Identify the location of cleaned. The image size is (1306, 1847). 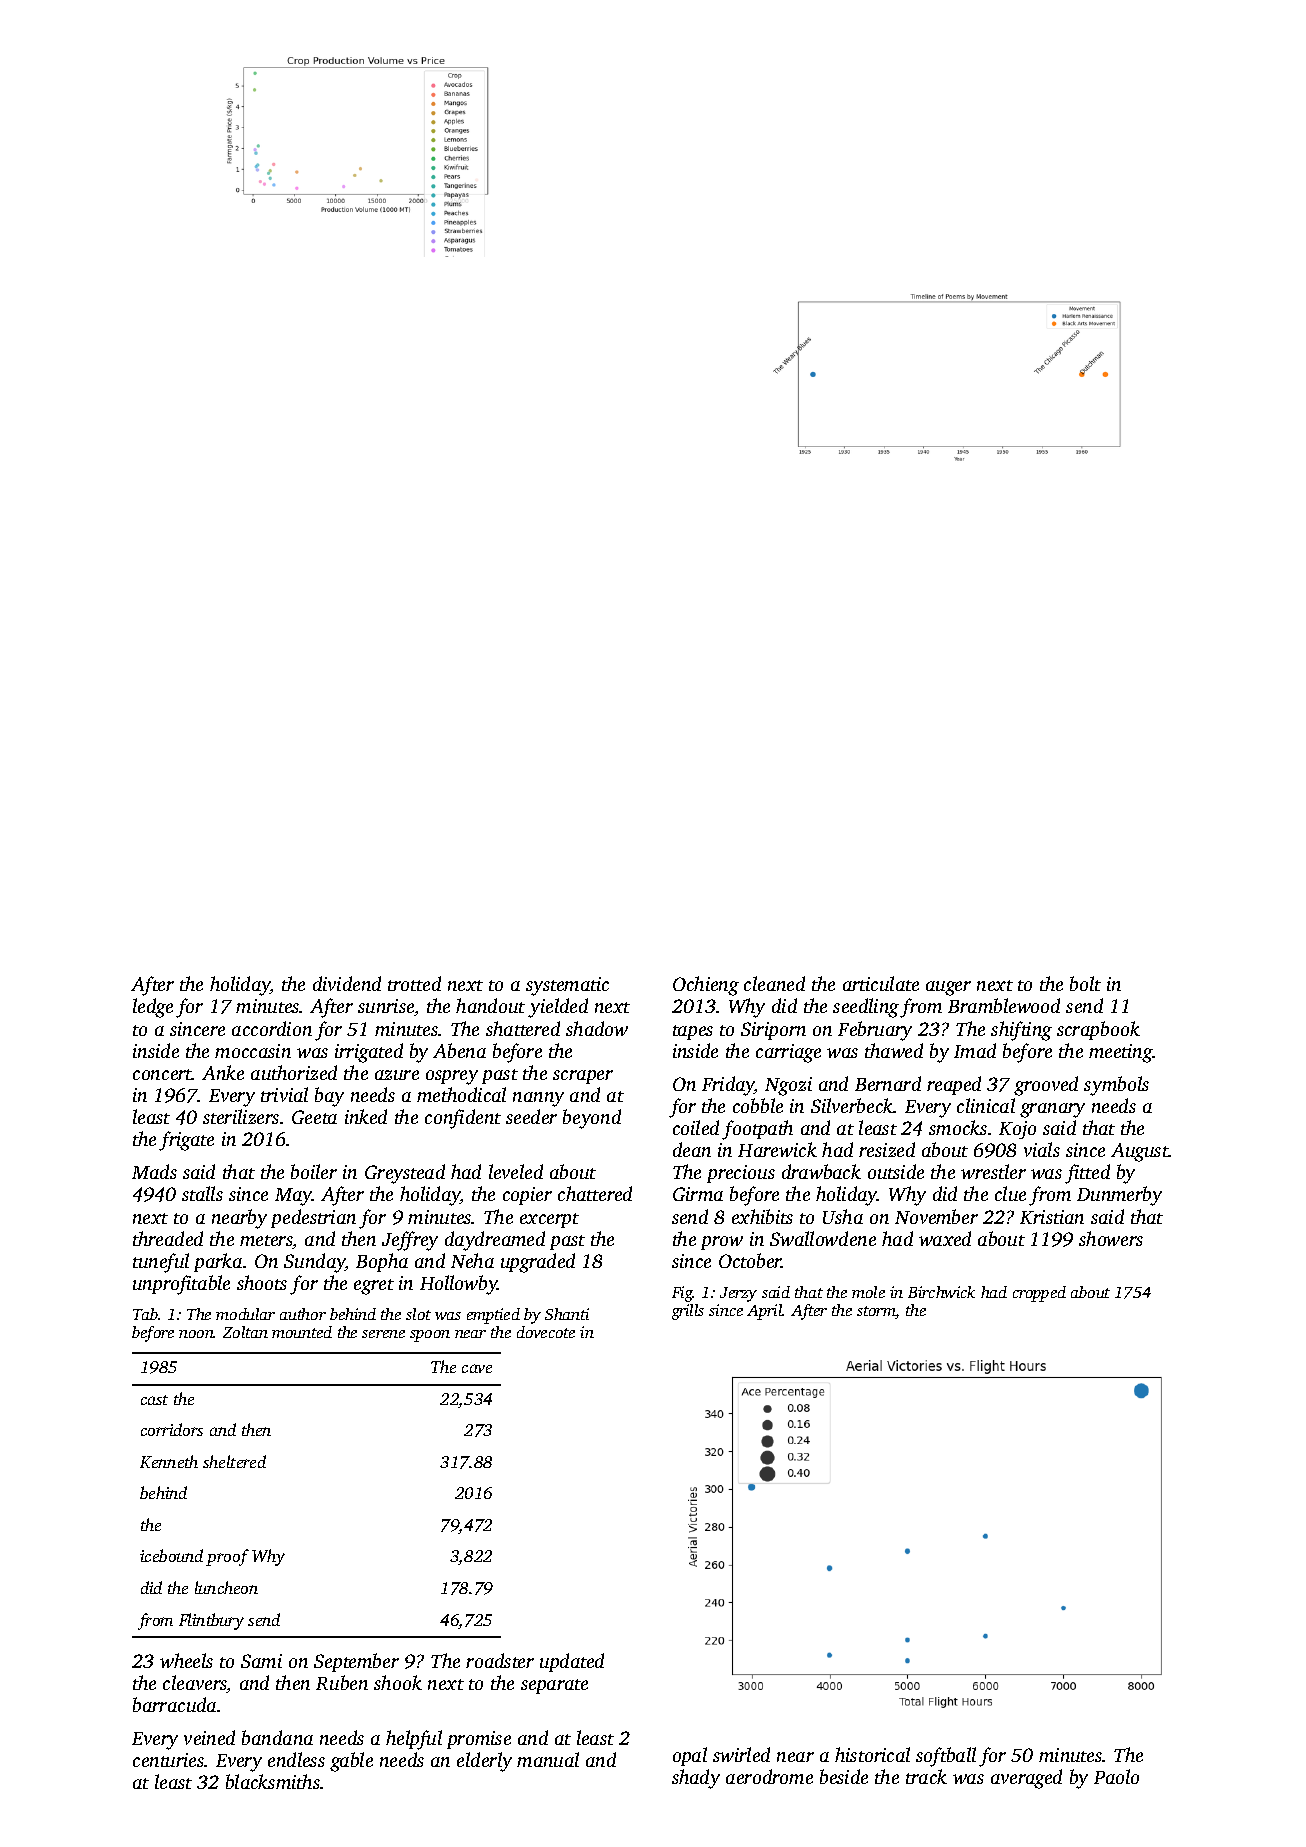
(774, 983).
